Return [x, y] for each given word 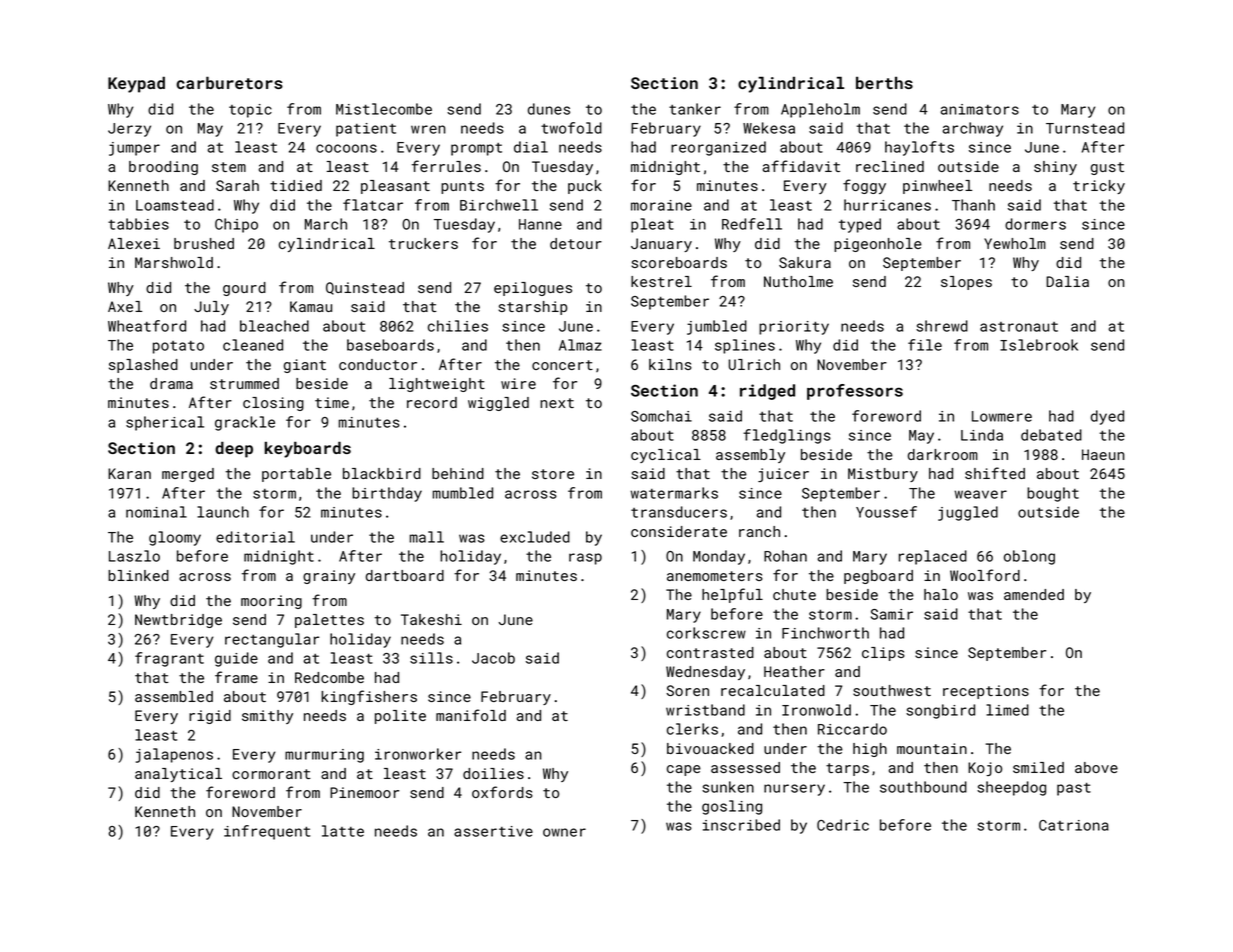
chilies [458, 326]
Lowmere [1002, 416]
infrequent [267, 832]
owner [564, 832]
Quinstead [365, 288]
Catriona [1074, 825]
